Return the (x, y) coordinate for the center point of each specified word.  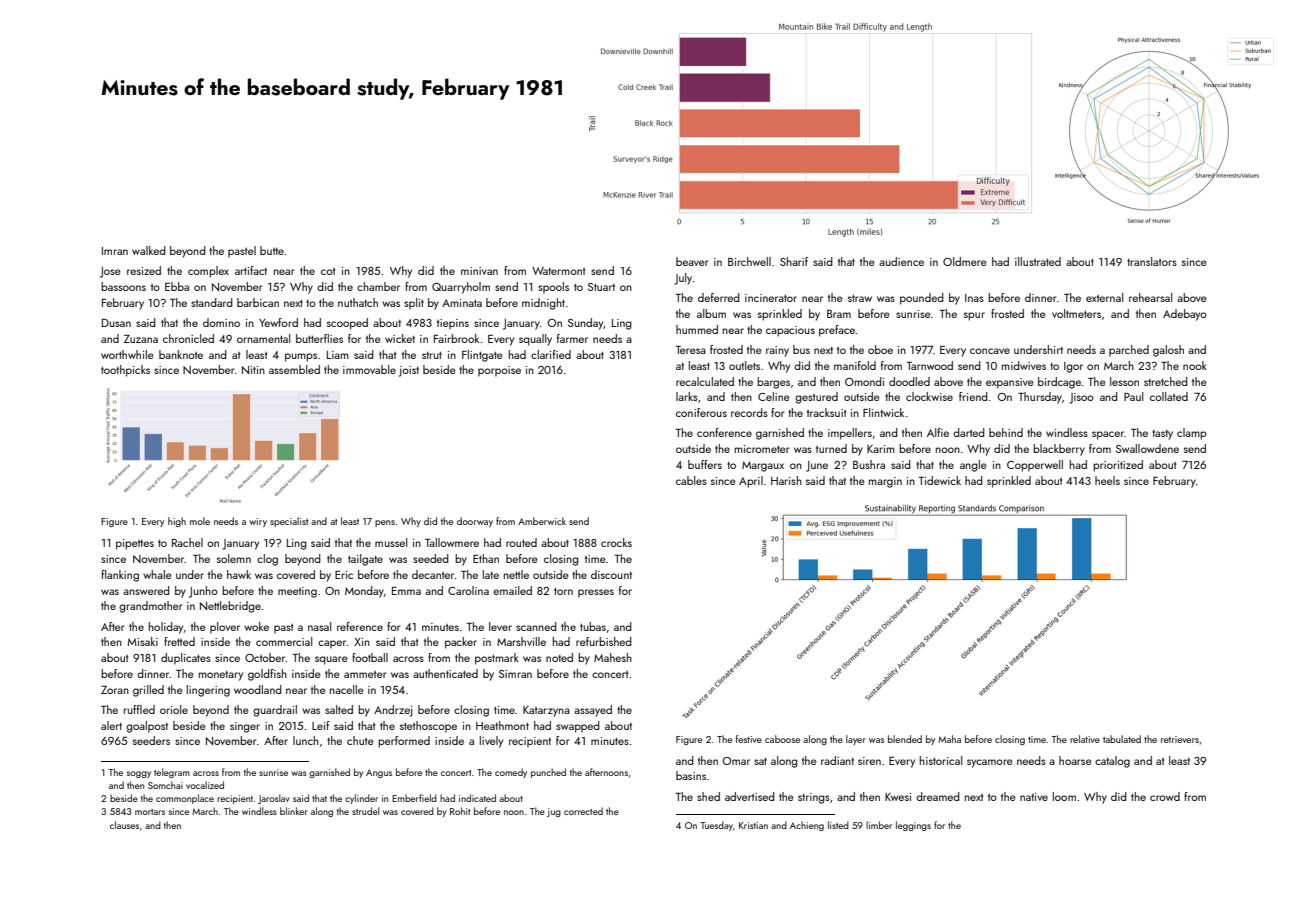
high (177, 522)
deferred (719, 297)
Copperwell (1035, 466)
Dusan (116, 323)
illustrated (1038, 261)
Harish (786, 480)
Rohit (460, 811)
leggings (913, 826)
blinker (294, 811)
